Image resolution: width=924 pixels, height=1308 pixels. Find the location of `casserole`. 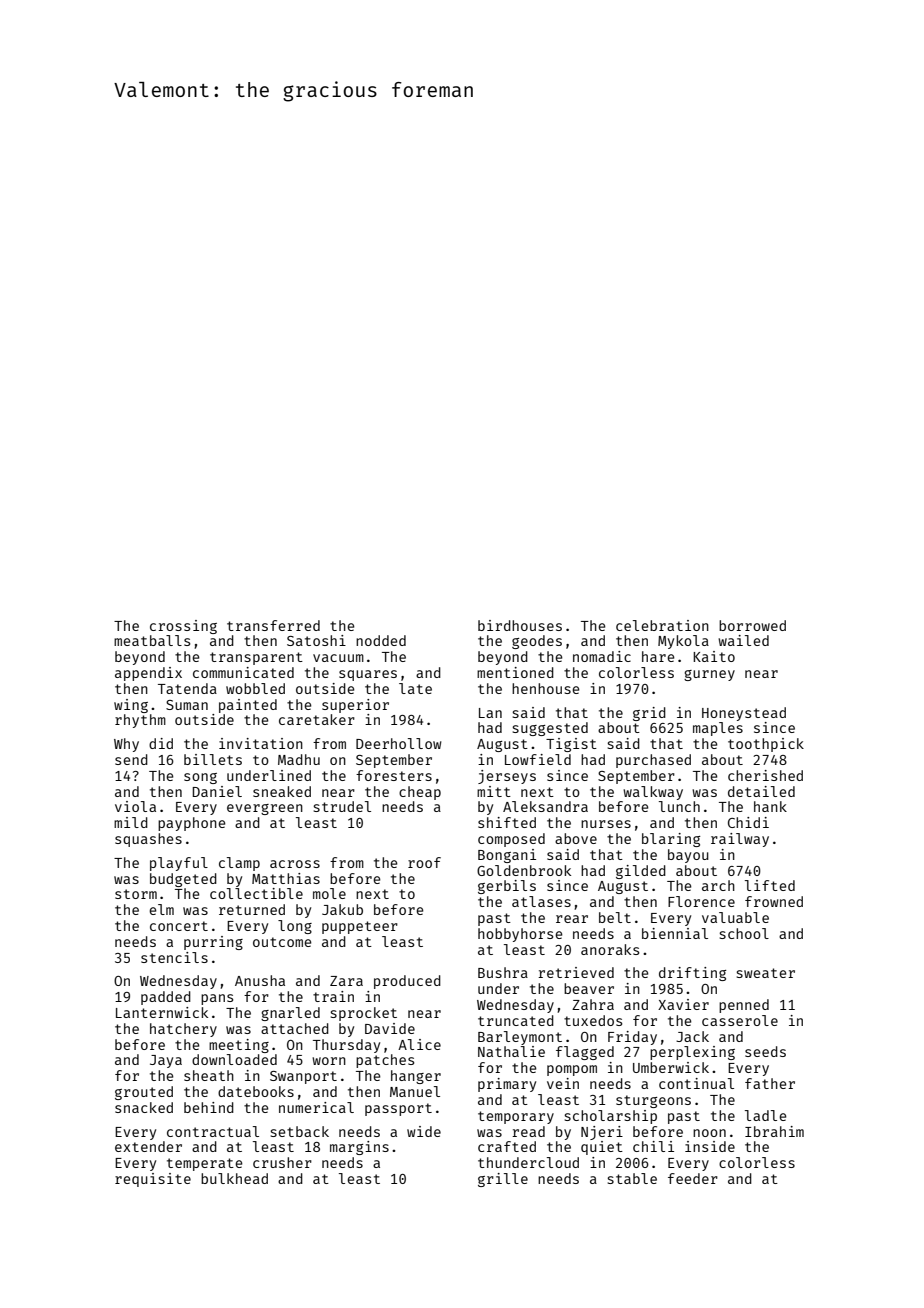

casserole is located at coordinates (740, 1020).
